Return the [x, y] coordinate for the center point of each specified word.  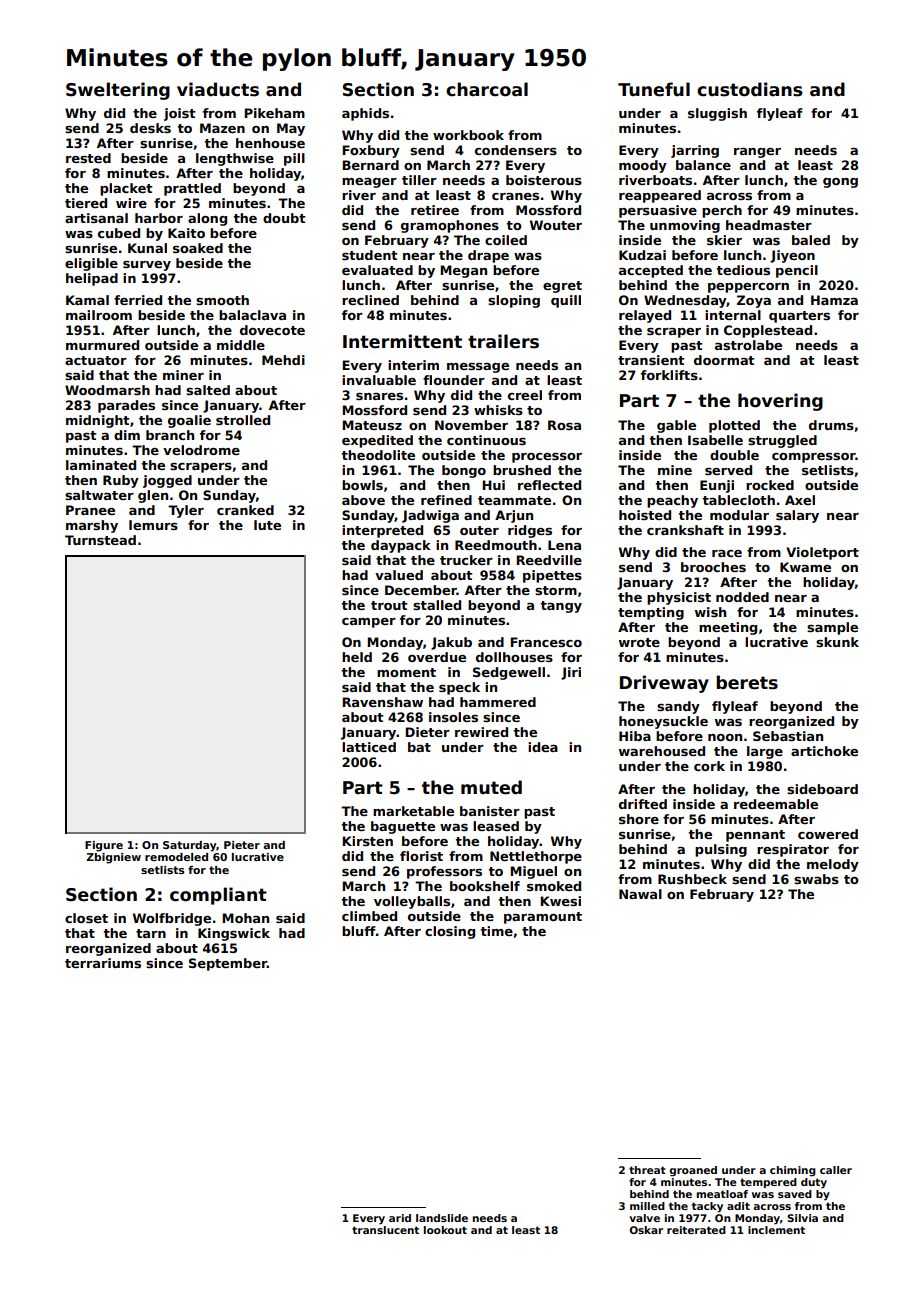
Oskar [646, 1230]
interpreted [382, 531]
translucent [385, 1230]
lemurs [153, 525]
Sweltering [118, 91]
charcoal [487, 89]
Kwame [805, 567]
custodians [750, 89]
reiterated [696, 1230]
